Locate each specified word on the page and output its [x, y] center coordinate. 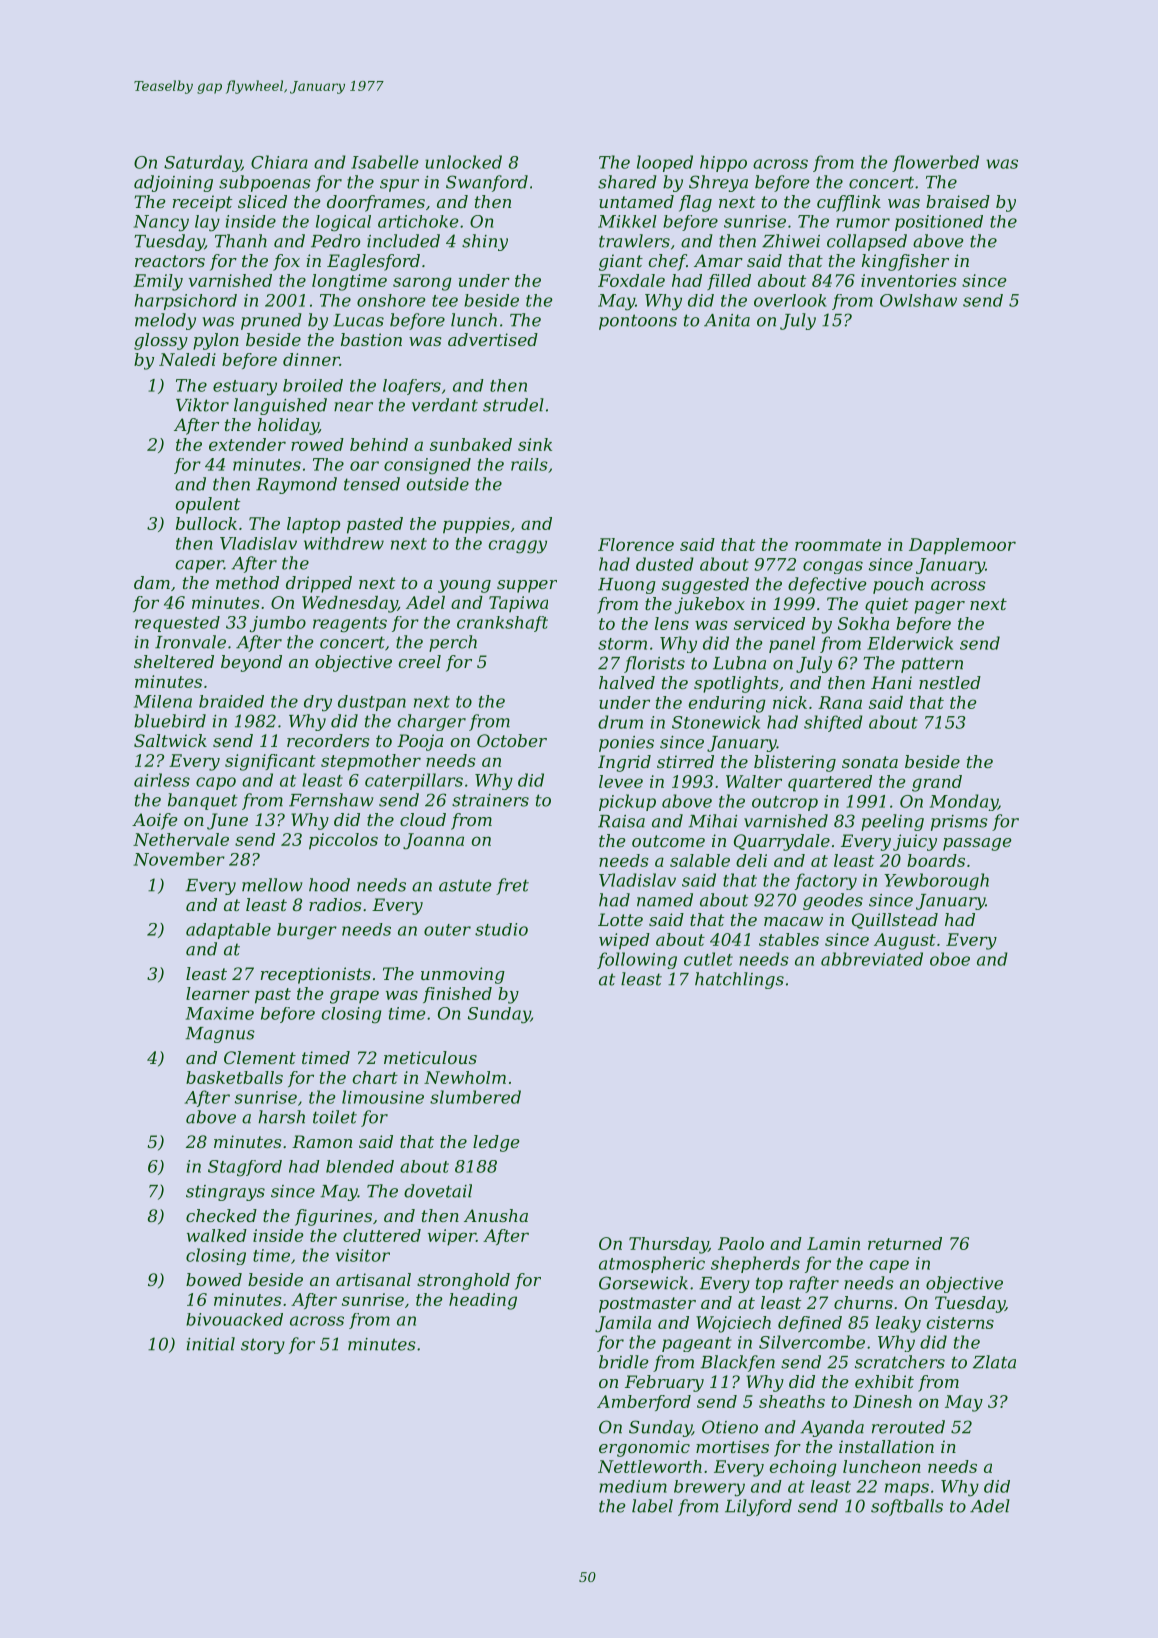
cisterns [960, 1322]
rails [529, 464]
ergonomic [644, 1448]
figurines [333, 1217]
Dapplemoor [962, 546]
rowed [317, 444]
